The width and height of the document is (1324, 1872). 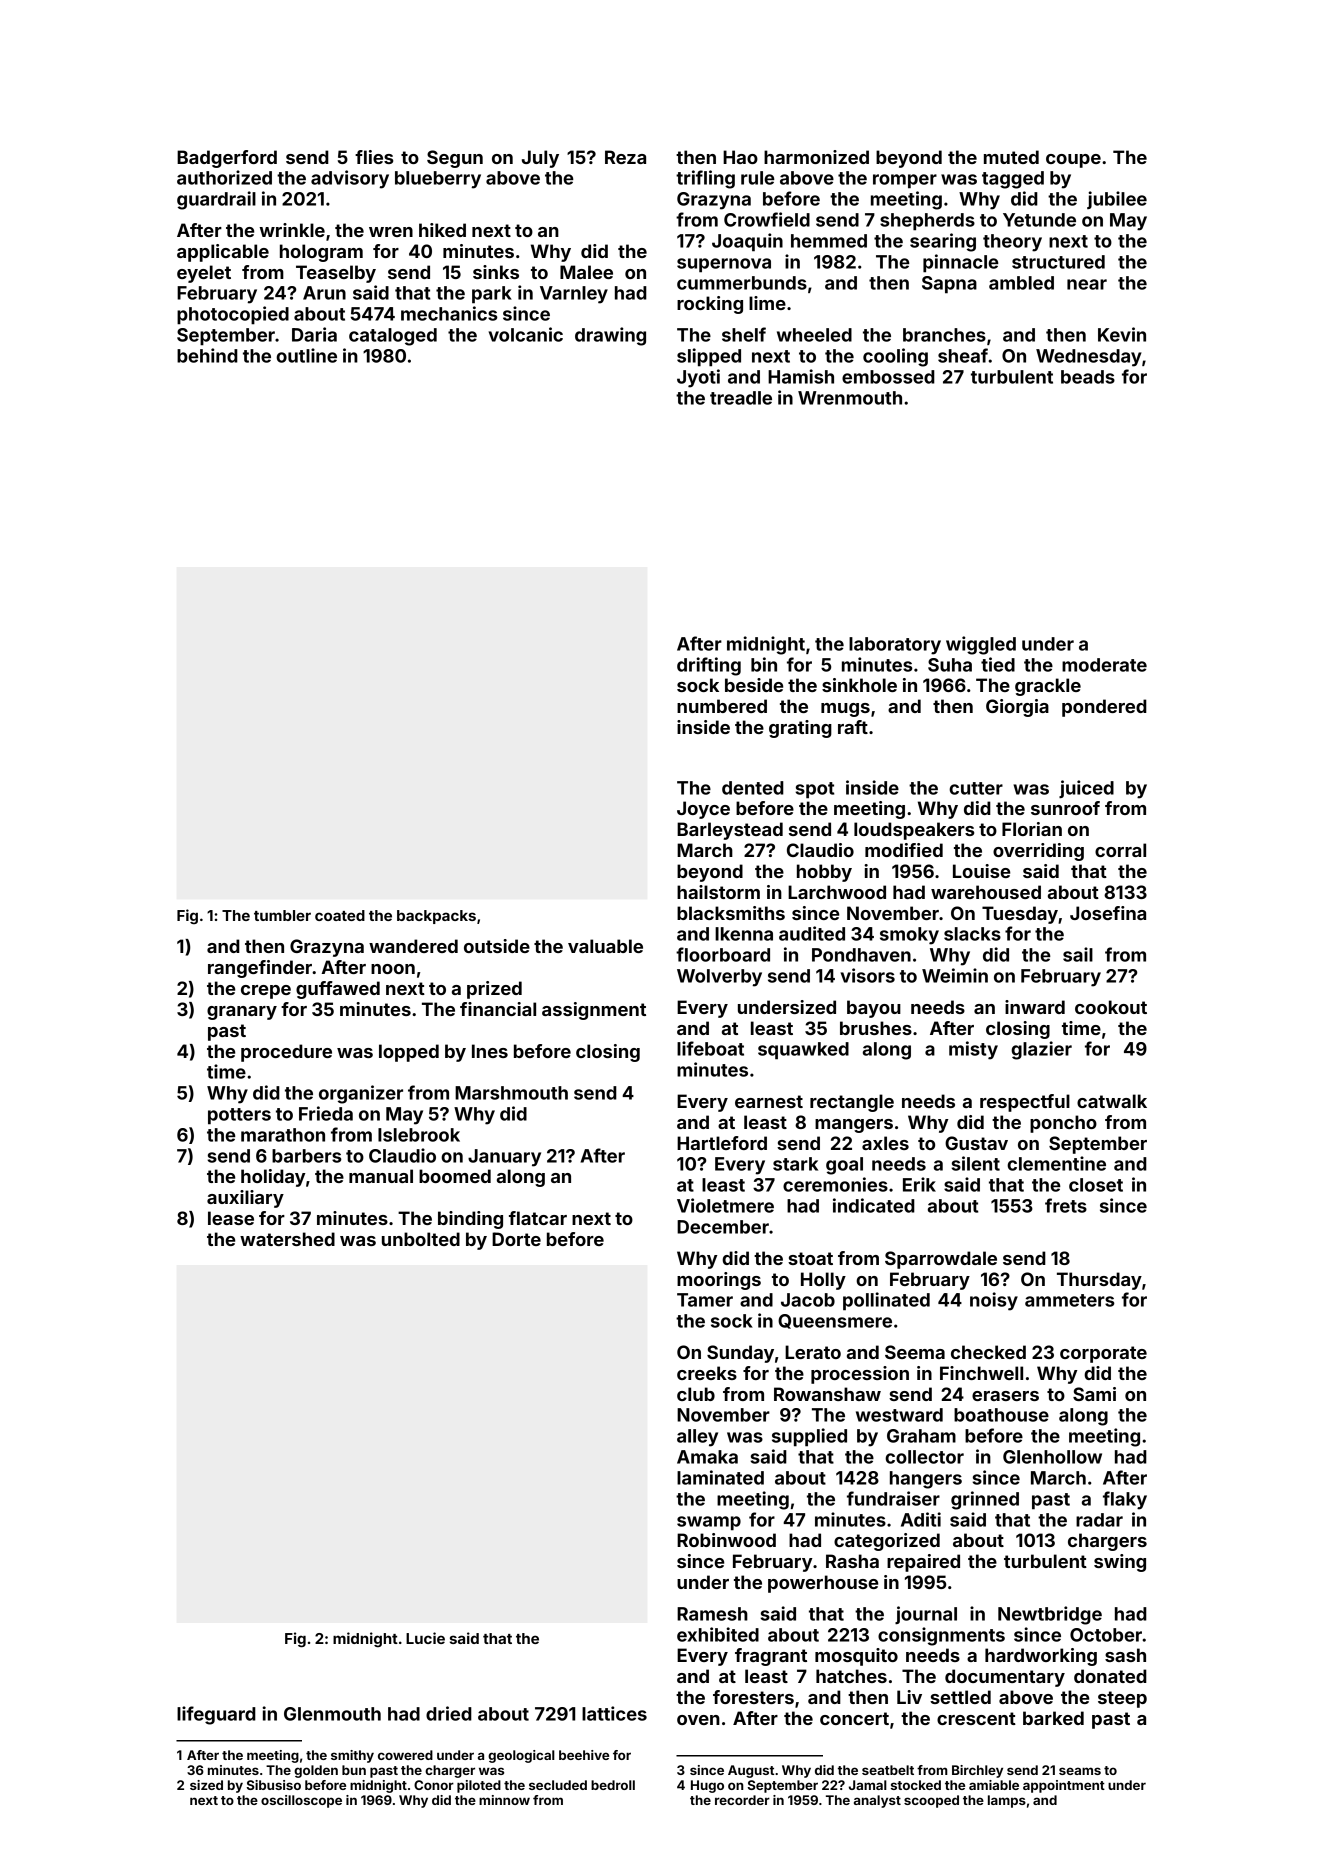 What do you see at coordinates (207, 355) in the document?
I see `behind` at bounding box center [207, 355].
